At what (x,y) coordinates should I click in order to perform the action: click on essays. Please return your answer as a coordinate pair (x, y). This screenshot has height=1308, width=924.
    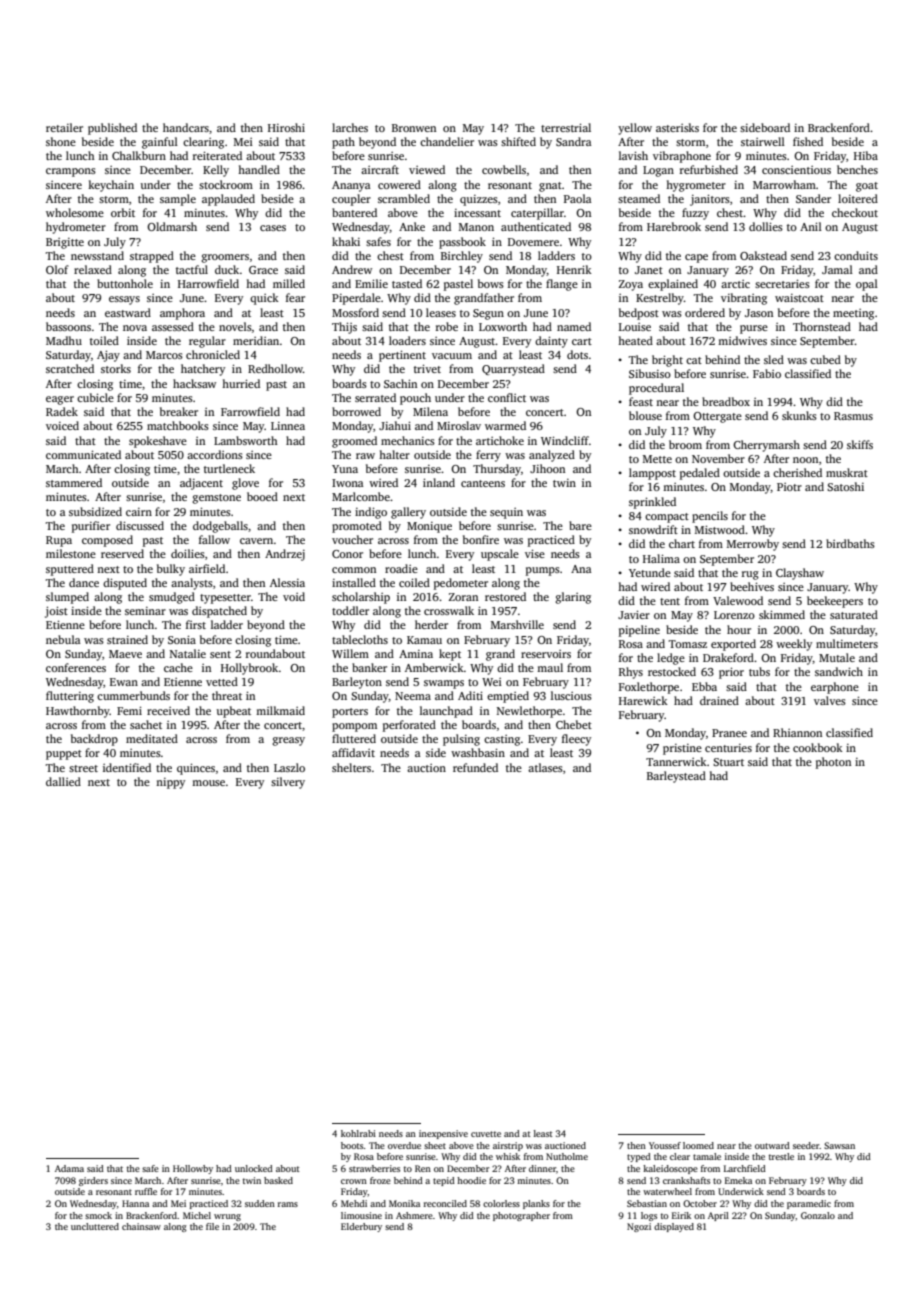
    Looking at the image, I should click on (124, 300).
